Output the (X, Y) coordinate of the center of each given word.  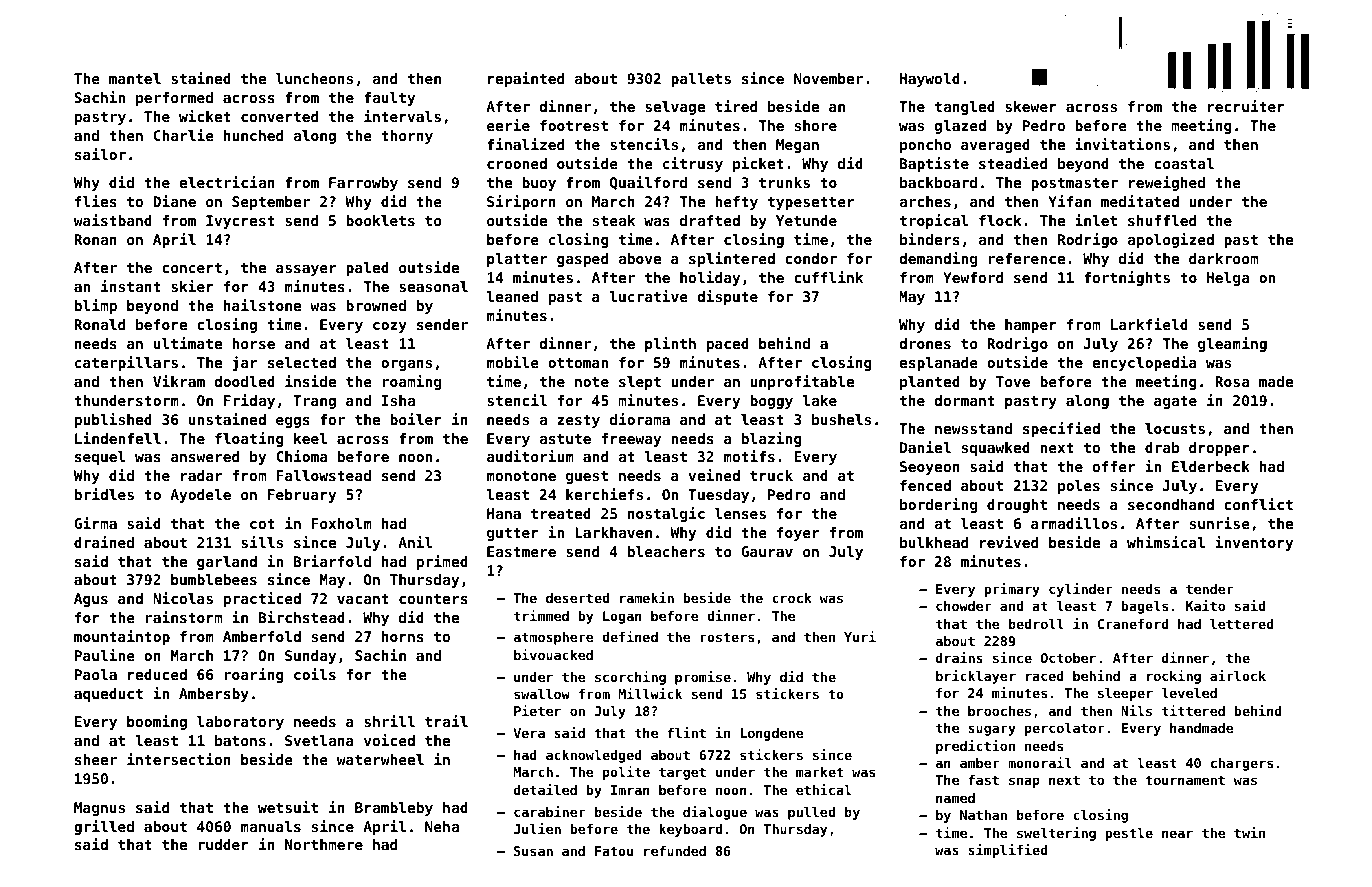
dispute (727, 297)
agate (1175, 402)
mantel (135, 78)
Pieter (537, 710)
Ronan (95, 239)
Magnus (99, 809)
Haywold (930, 80)
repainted (526, 79)
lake (820, 400)
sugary (992, 730)
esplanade (938, 364)
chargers (1242, 764)
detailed (545, 789)
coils (315, 674)
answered (205, 456)
